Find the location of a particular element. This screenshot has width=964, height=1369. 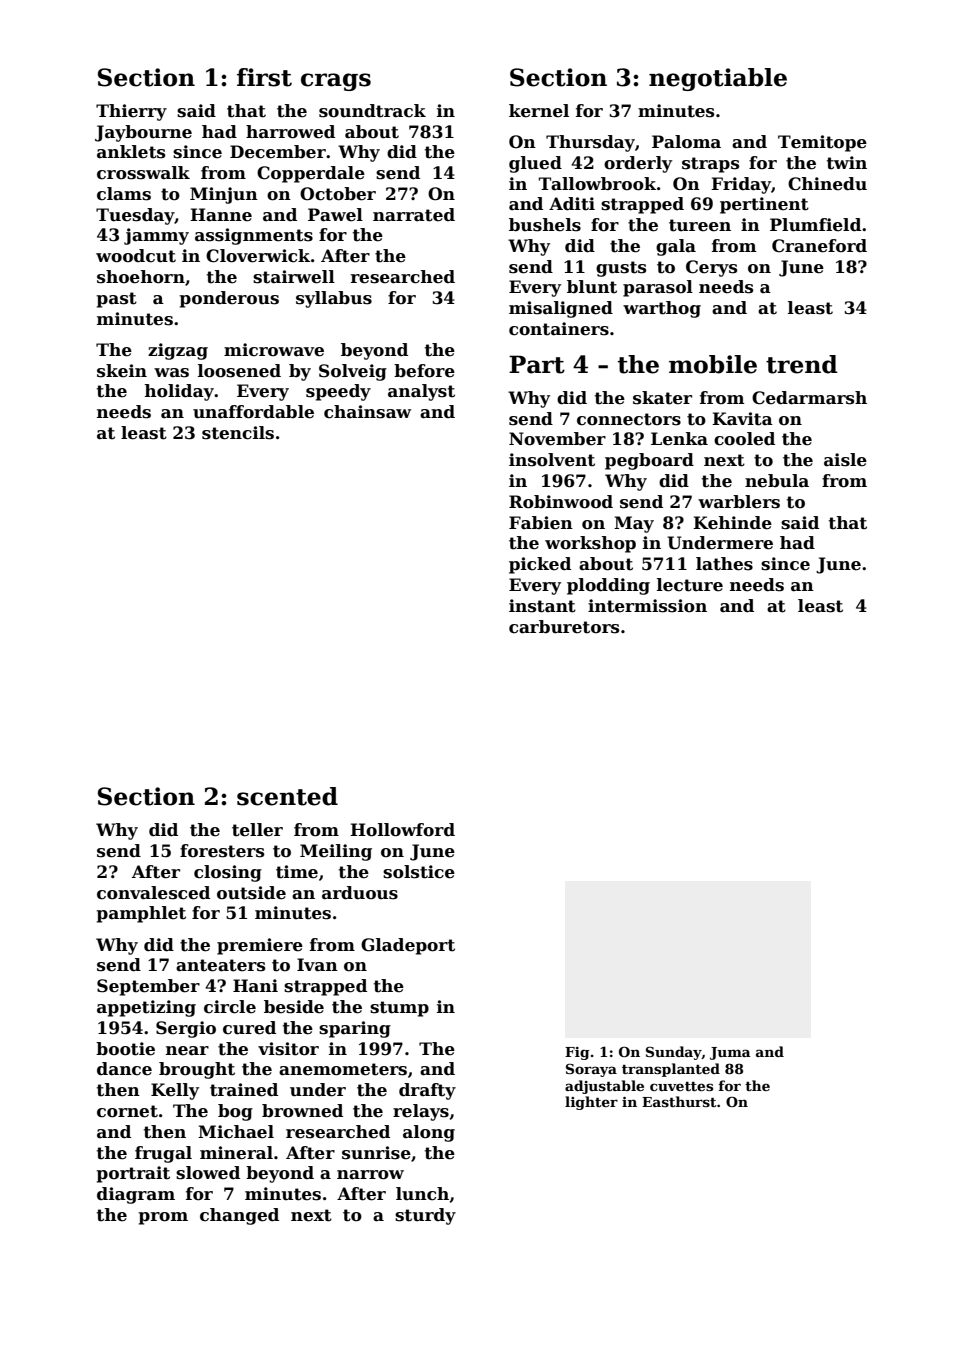

Craneford is located at coordinates (819, 246).
